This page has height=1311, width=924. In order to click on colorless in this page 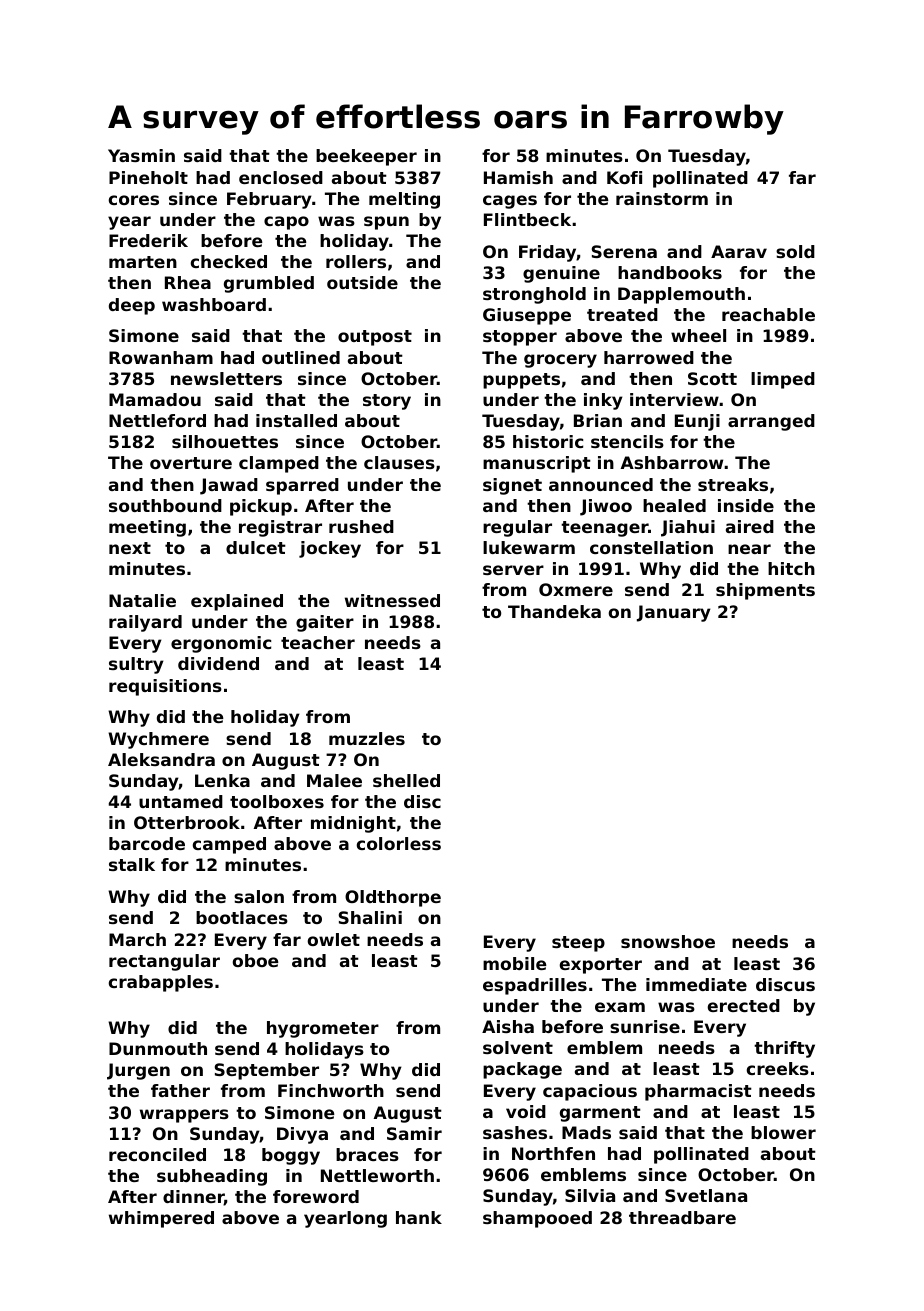, I will do `click(399, 843)`.
